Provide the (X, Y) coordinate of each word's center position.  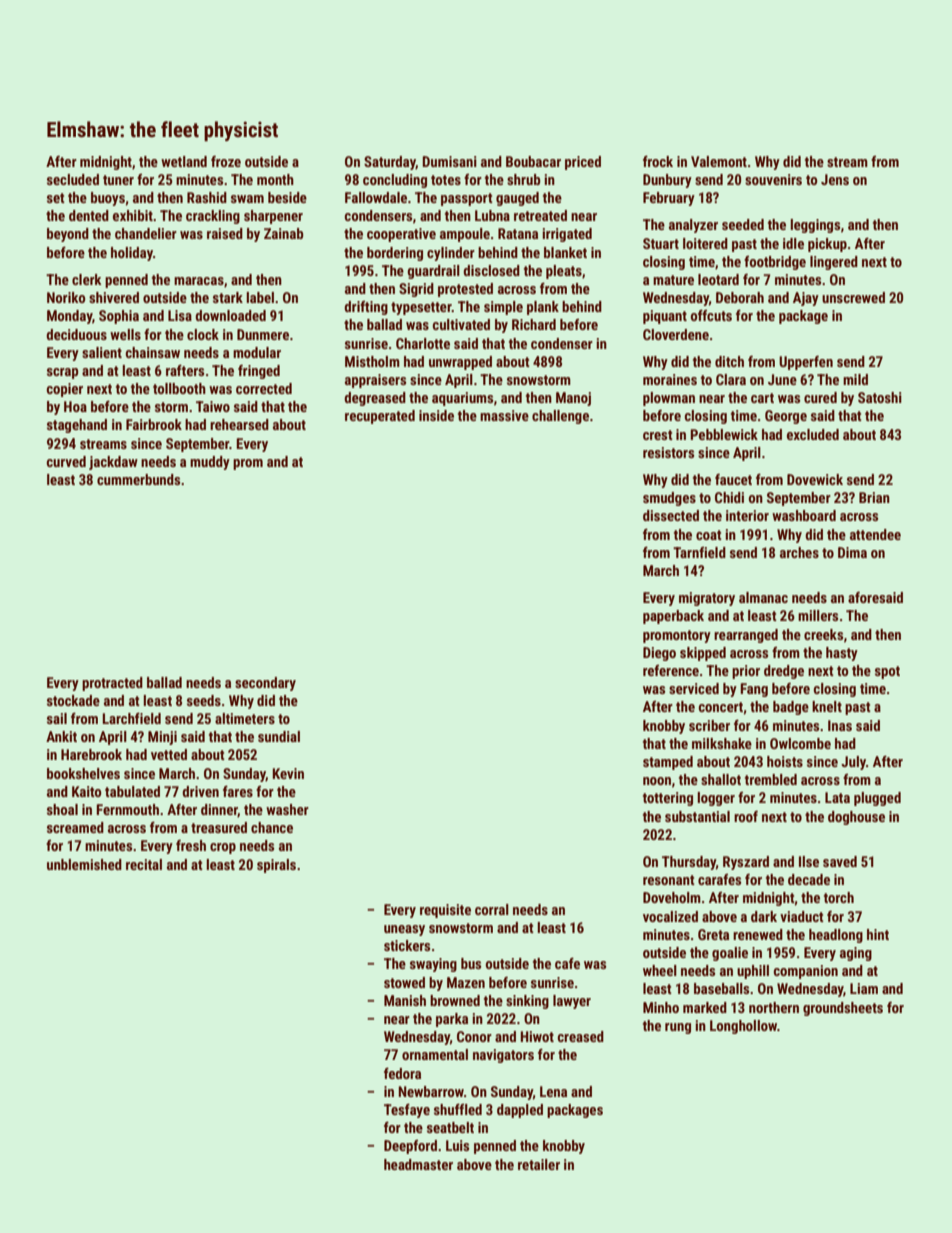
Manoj (573, 399)
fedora (402, 1073)
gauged (517, 199)
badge (791, 708)
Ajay (806, 299)
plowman (669, 399)
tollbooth (179, 388)
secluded (73, 179)
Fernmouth (127, 809)
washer (287, 809)
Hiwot (537, 1036)
